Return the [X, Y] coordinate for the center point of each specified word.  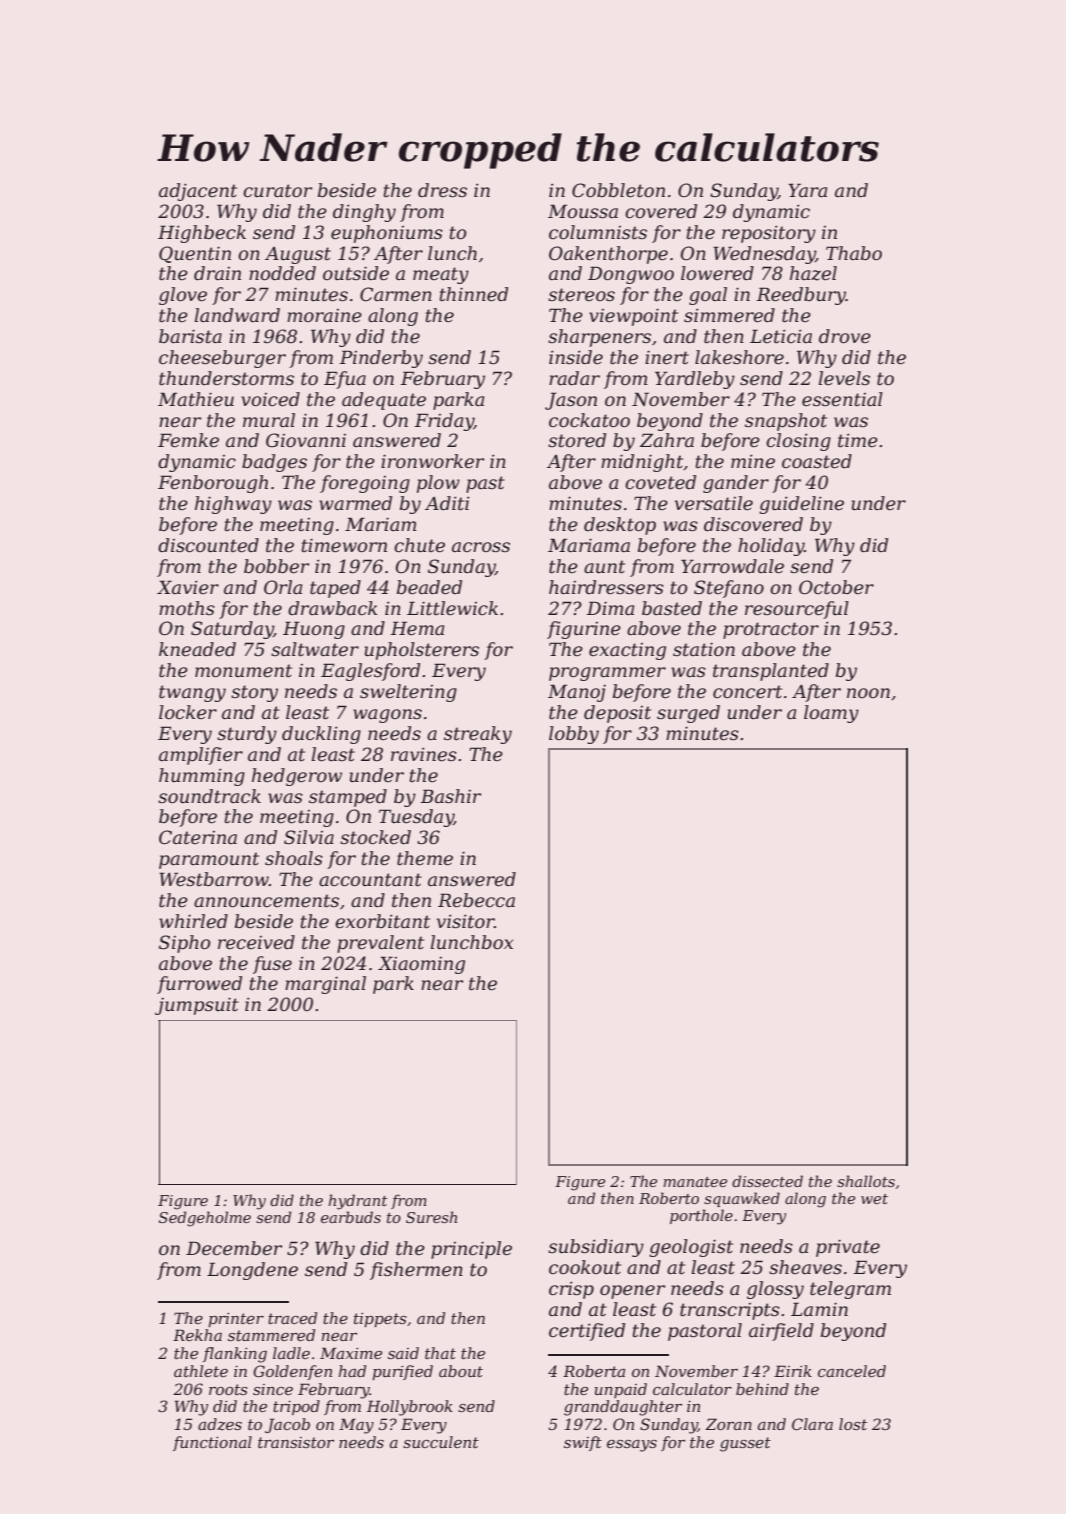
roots [228, 1389]
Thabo [854, 253]
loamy [831, 714]
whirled [193, 921]
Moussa [583, 211]
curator [277, 191]
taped [335, 589]
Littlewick [452, 608]
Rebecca [476, 900]
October [836, 587]
